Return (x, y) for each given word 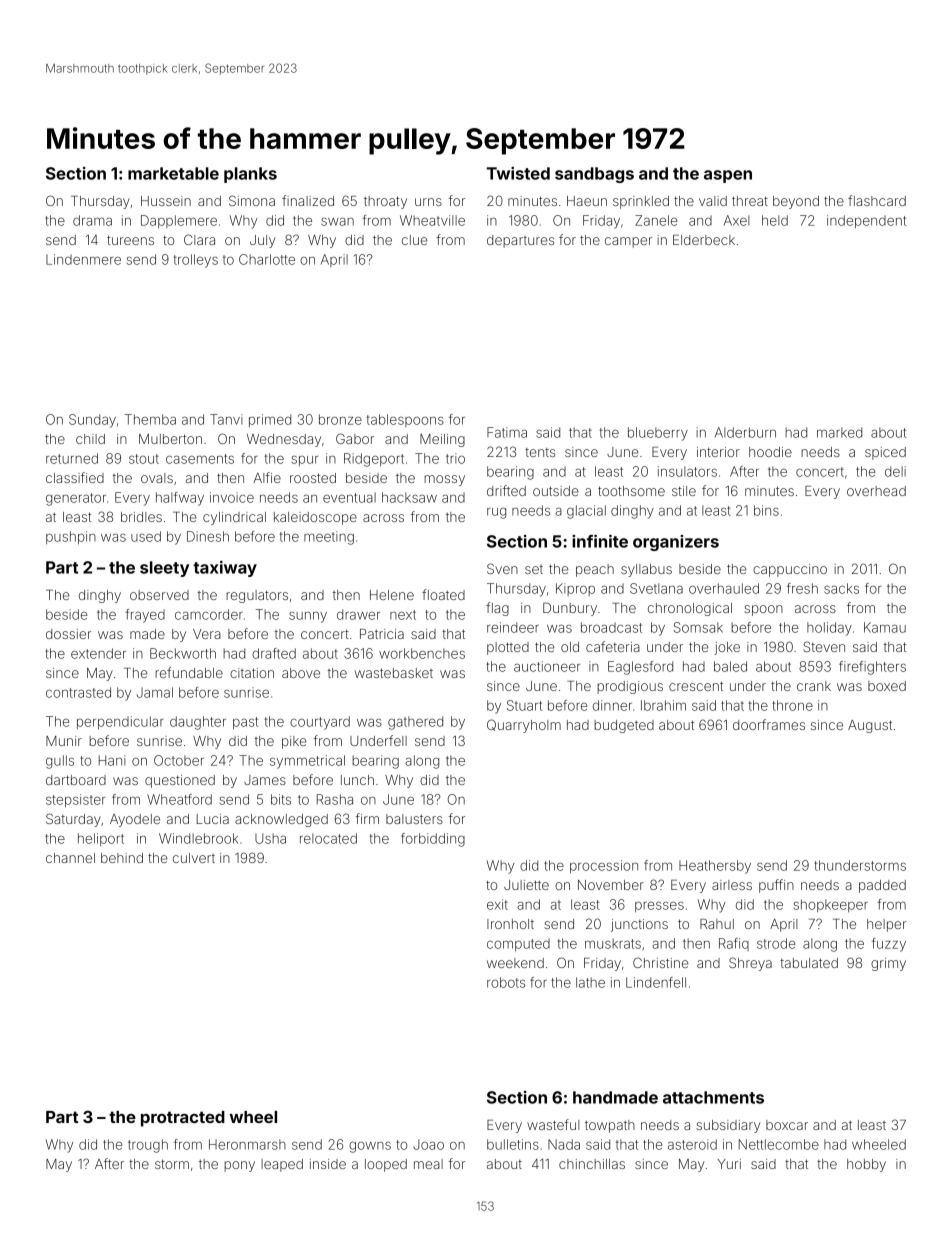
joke (727, 648)
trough (148, 1146)
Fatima (507, 432)
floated (443, 594)
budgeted (624, 726)
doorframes (769, 724)
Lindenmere (83, 259)
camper (628, 242)
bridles (141, 517)
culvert (194, 858)
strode (776, 943)
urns (428, 202)
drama (92, 220)
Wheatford (179, 799)
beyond (796, 202)
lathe (590, 982)
